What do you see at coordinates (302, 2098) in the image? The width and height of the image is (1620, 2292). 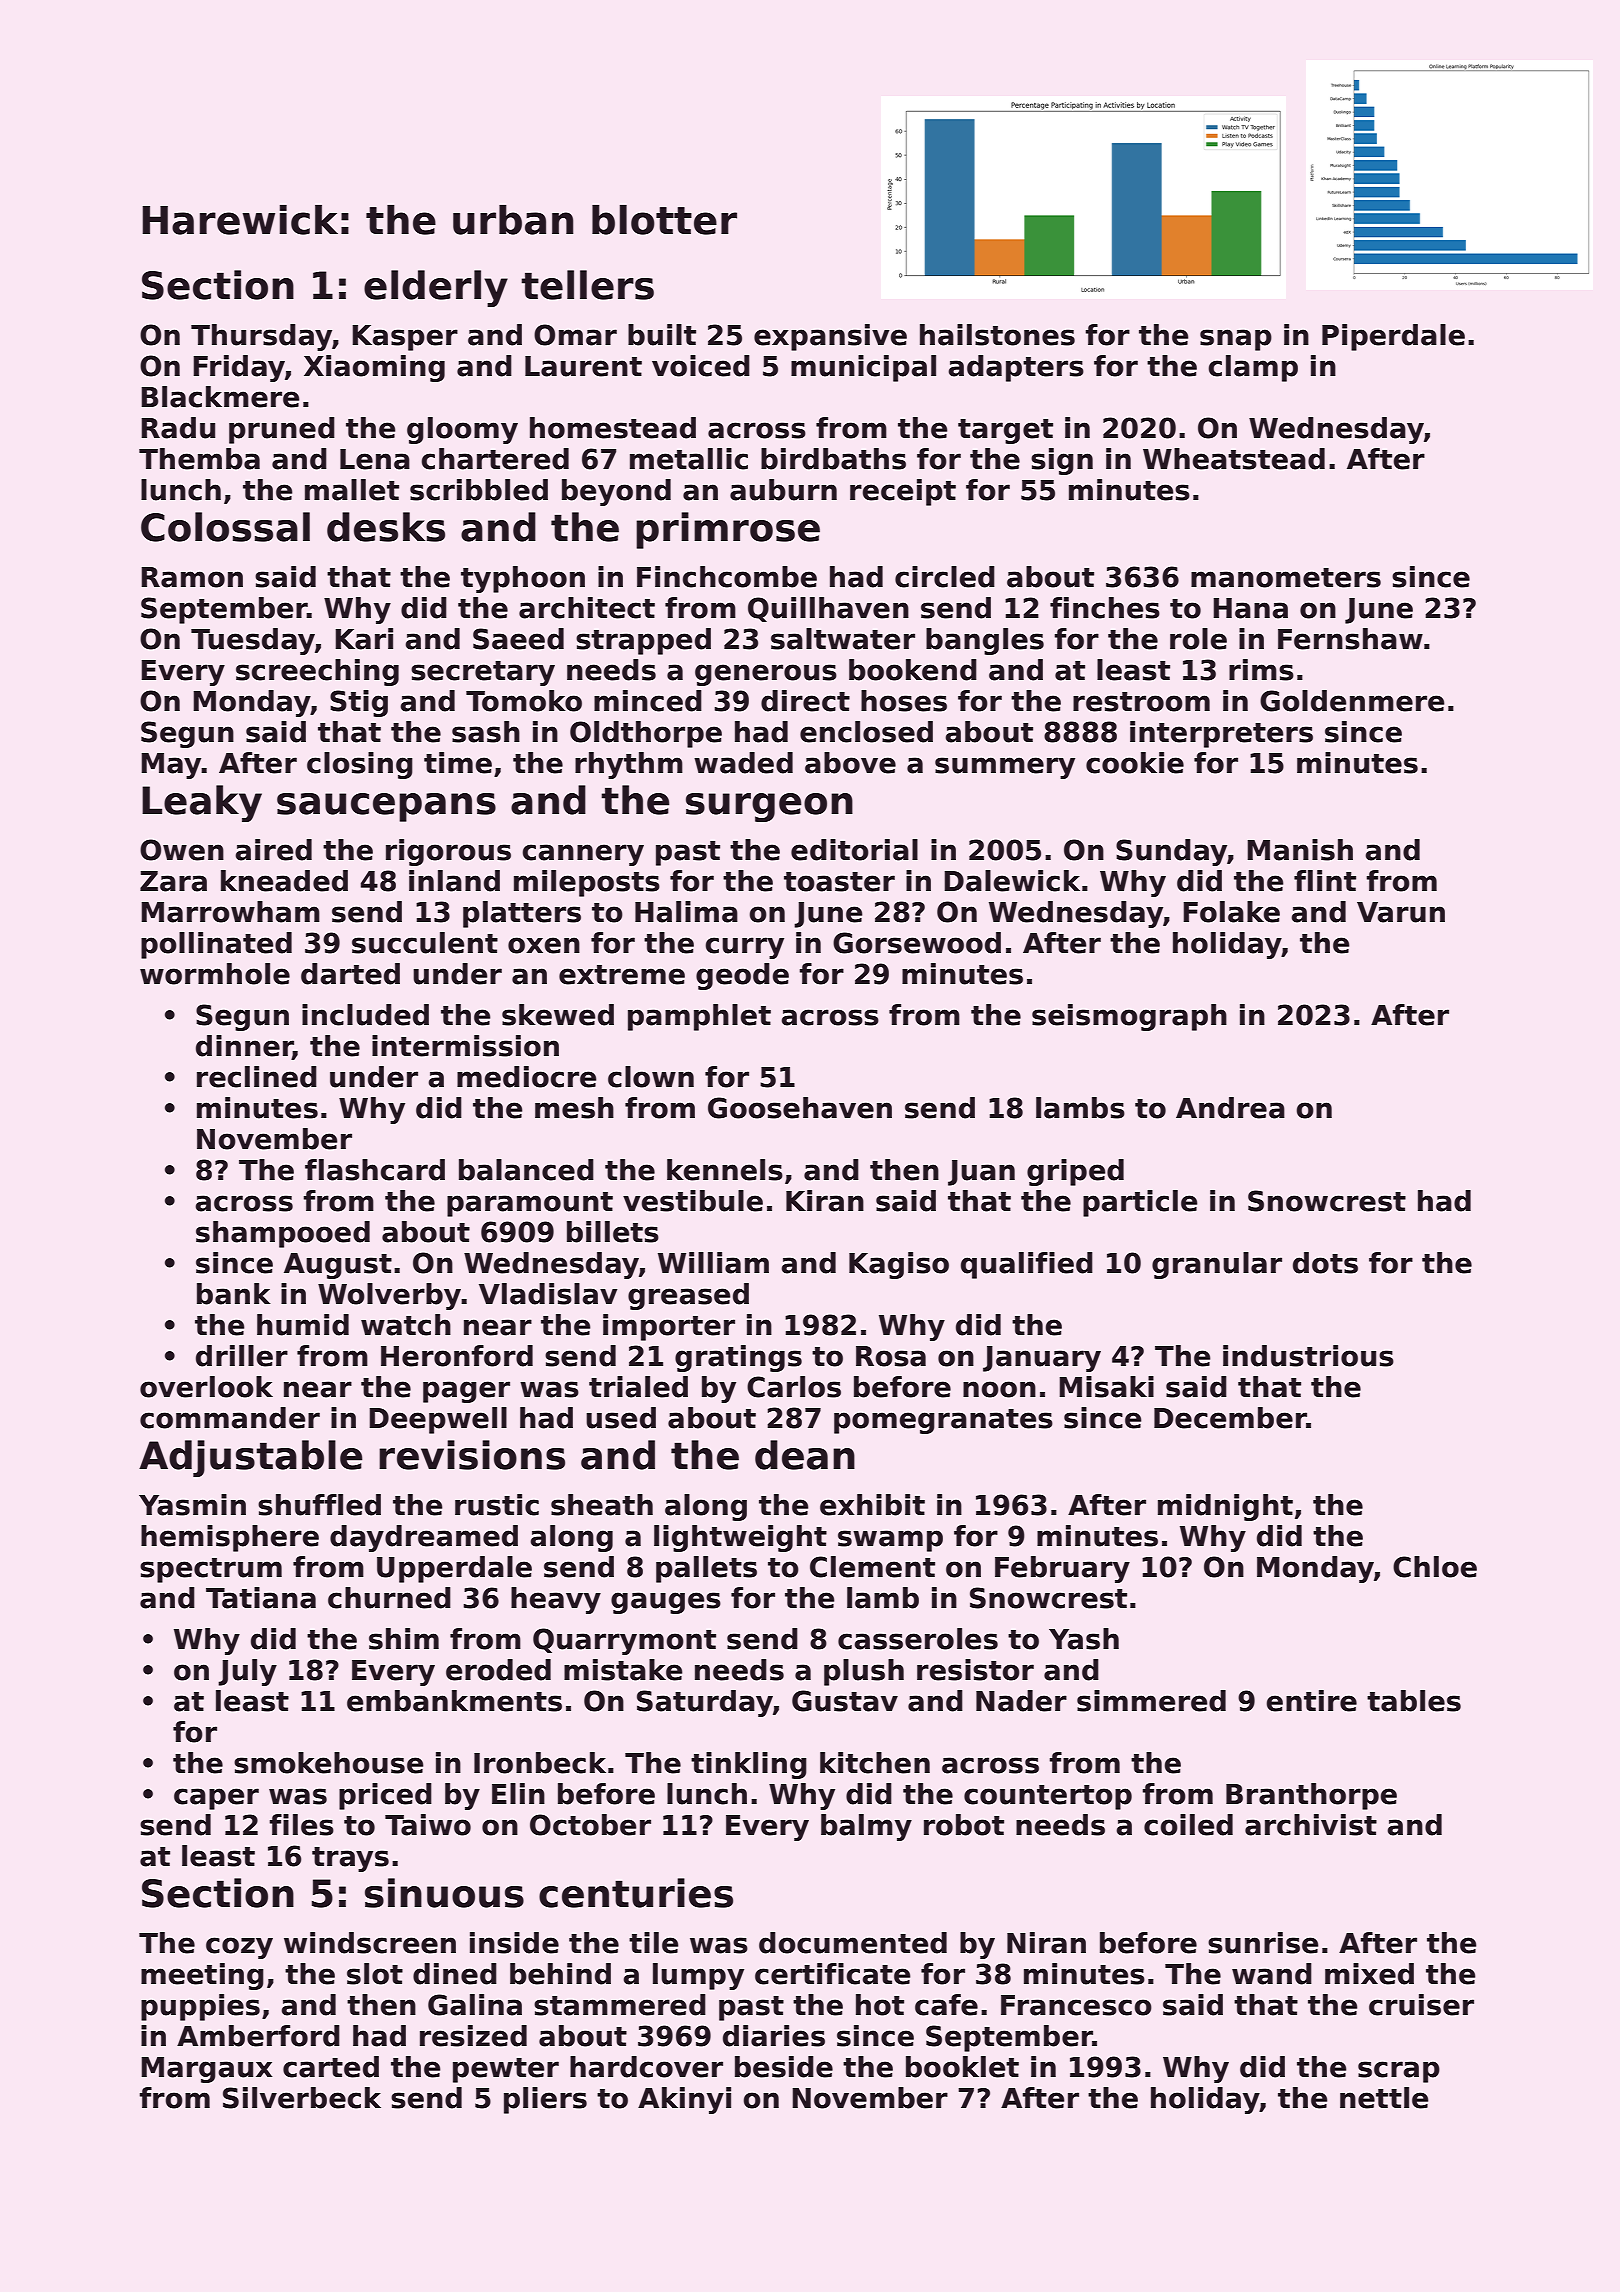 I see `Silverbeck` at bounding box center [302, 2098].
